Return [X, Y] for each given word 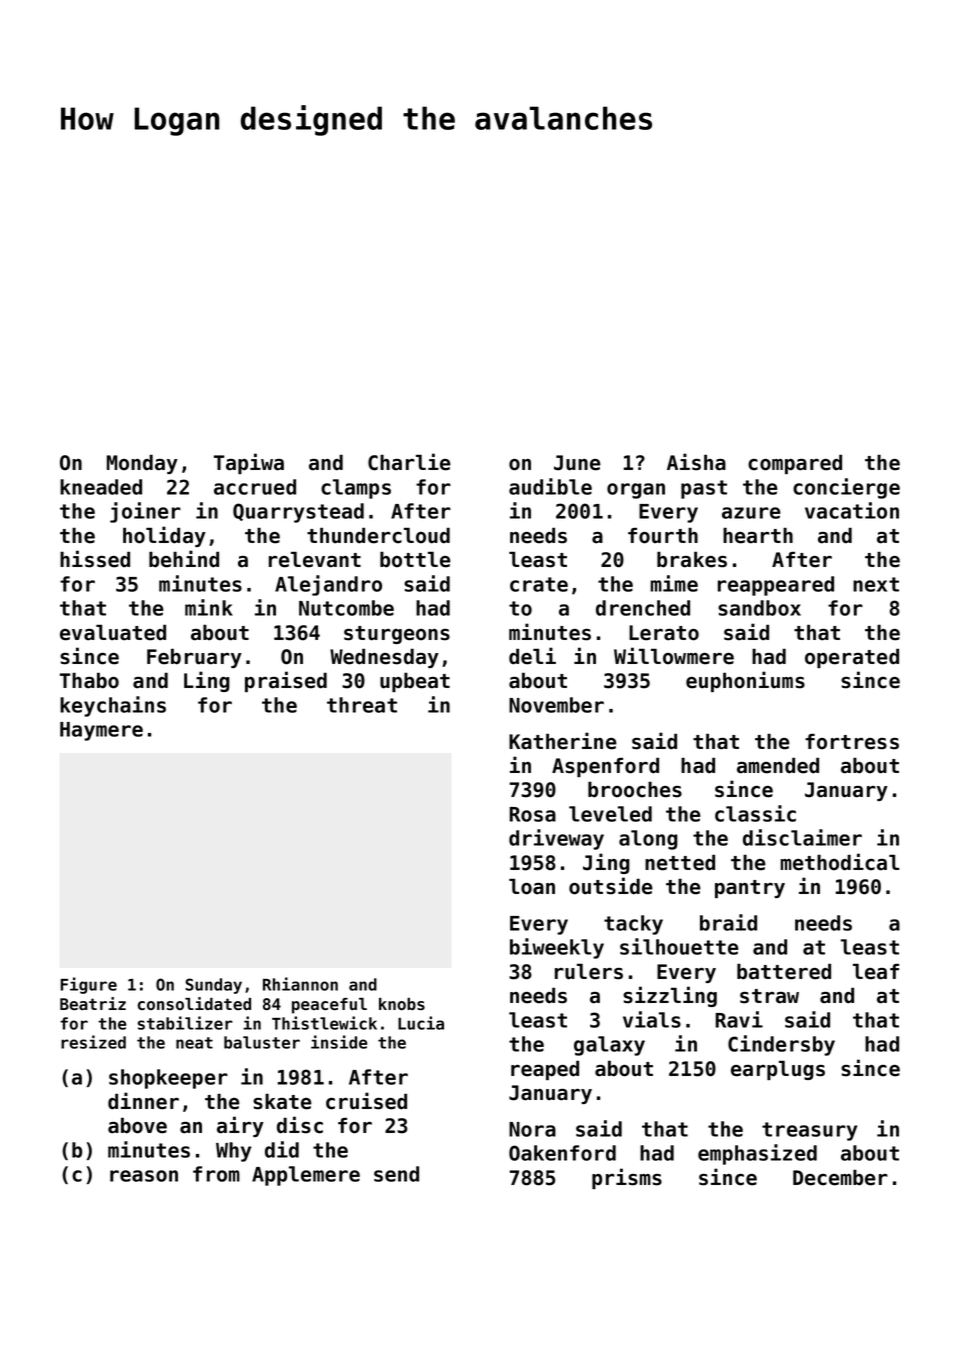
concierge [846, 488]
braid [728, 922]
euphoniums [745, 681]
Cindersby [781, 1045]
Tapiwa [249, 463]
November [556, 705]
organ [636, 491]
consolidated [194, 1003]
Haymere [101, 731]
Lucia [421, 1023]
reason [144, 1176]
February [194, 658]
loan [532, 886]
